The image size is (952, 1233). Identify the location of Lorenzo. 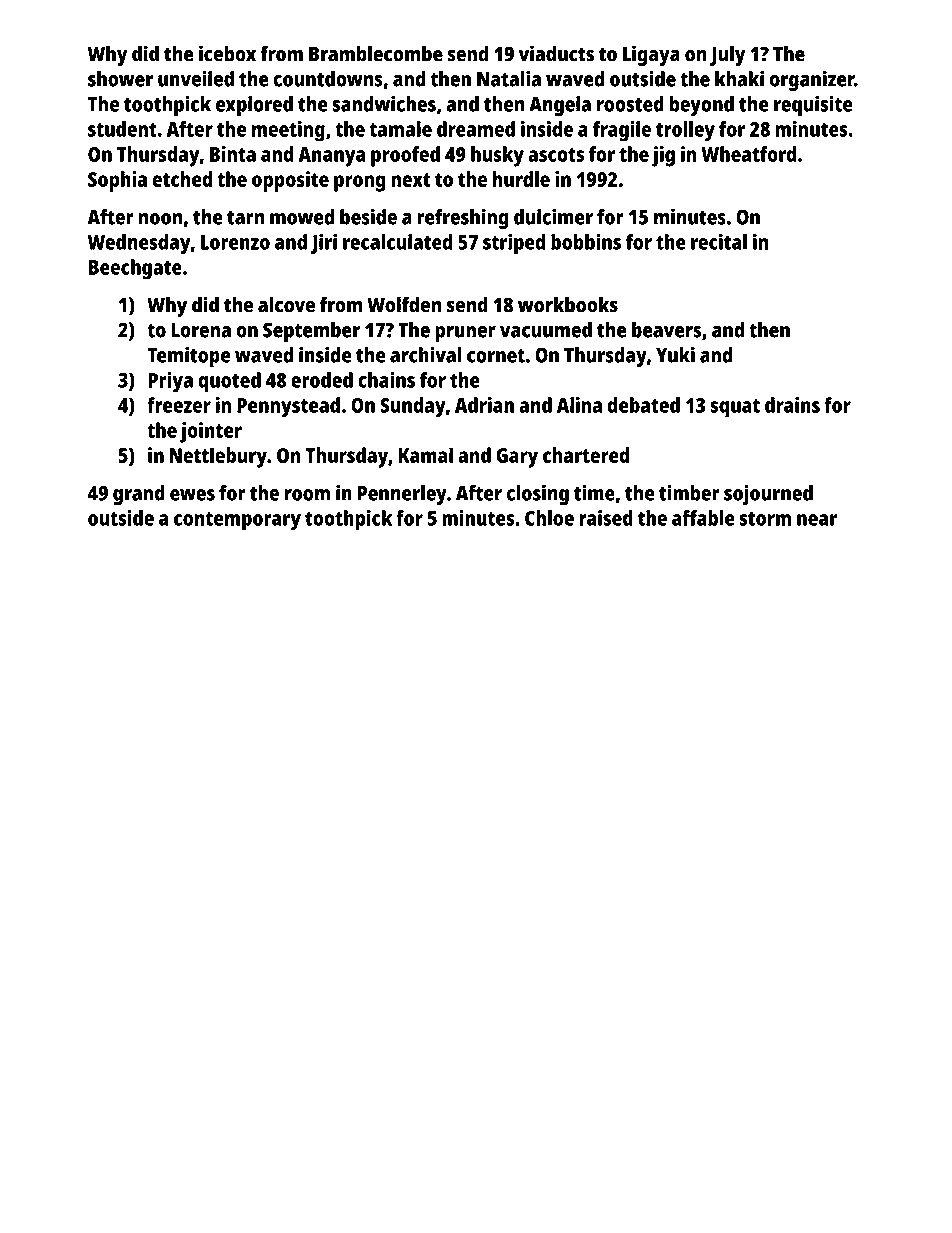
(235, 242).
